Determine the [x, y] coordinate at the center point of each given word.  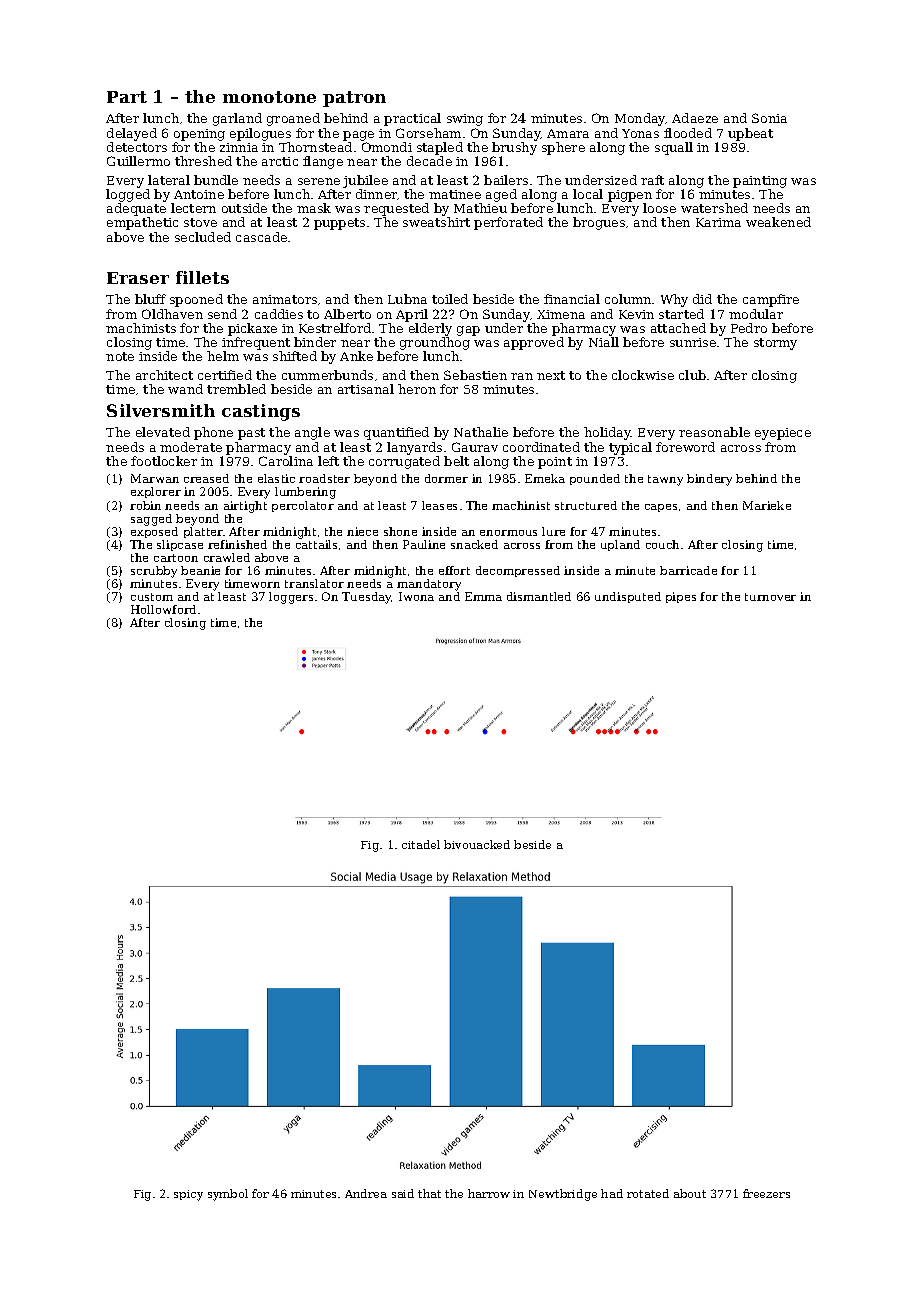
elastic [276, 478]
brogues [599, 223]
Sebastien [475, 375]
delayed [132, 134]
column [628, 299]
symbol [228, 1195]
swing [465, 120]
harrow [489, 1193]
